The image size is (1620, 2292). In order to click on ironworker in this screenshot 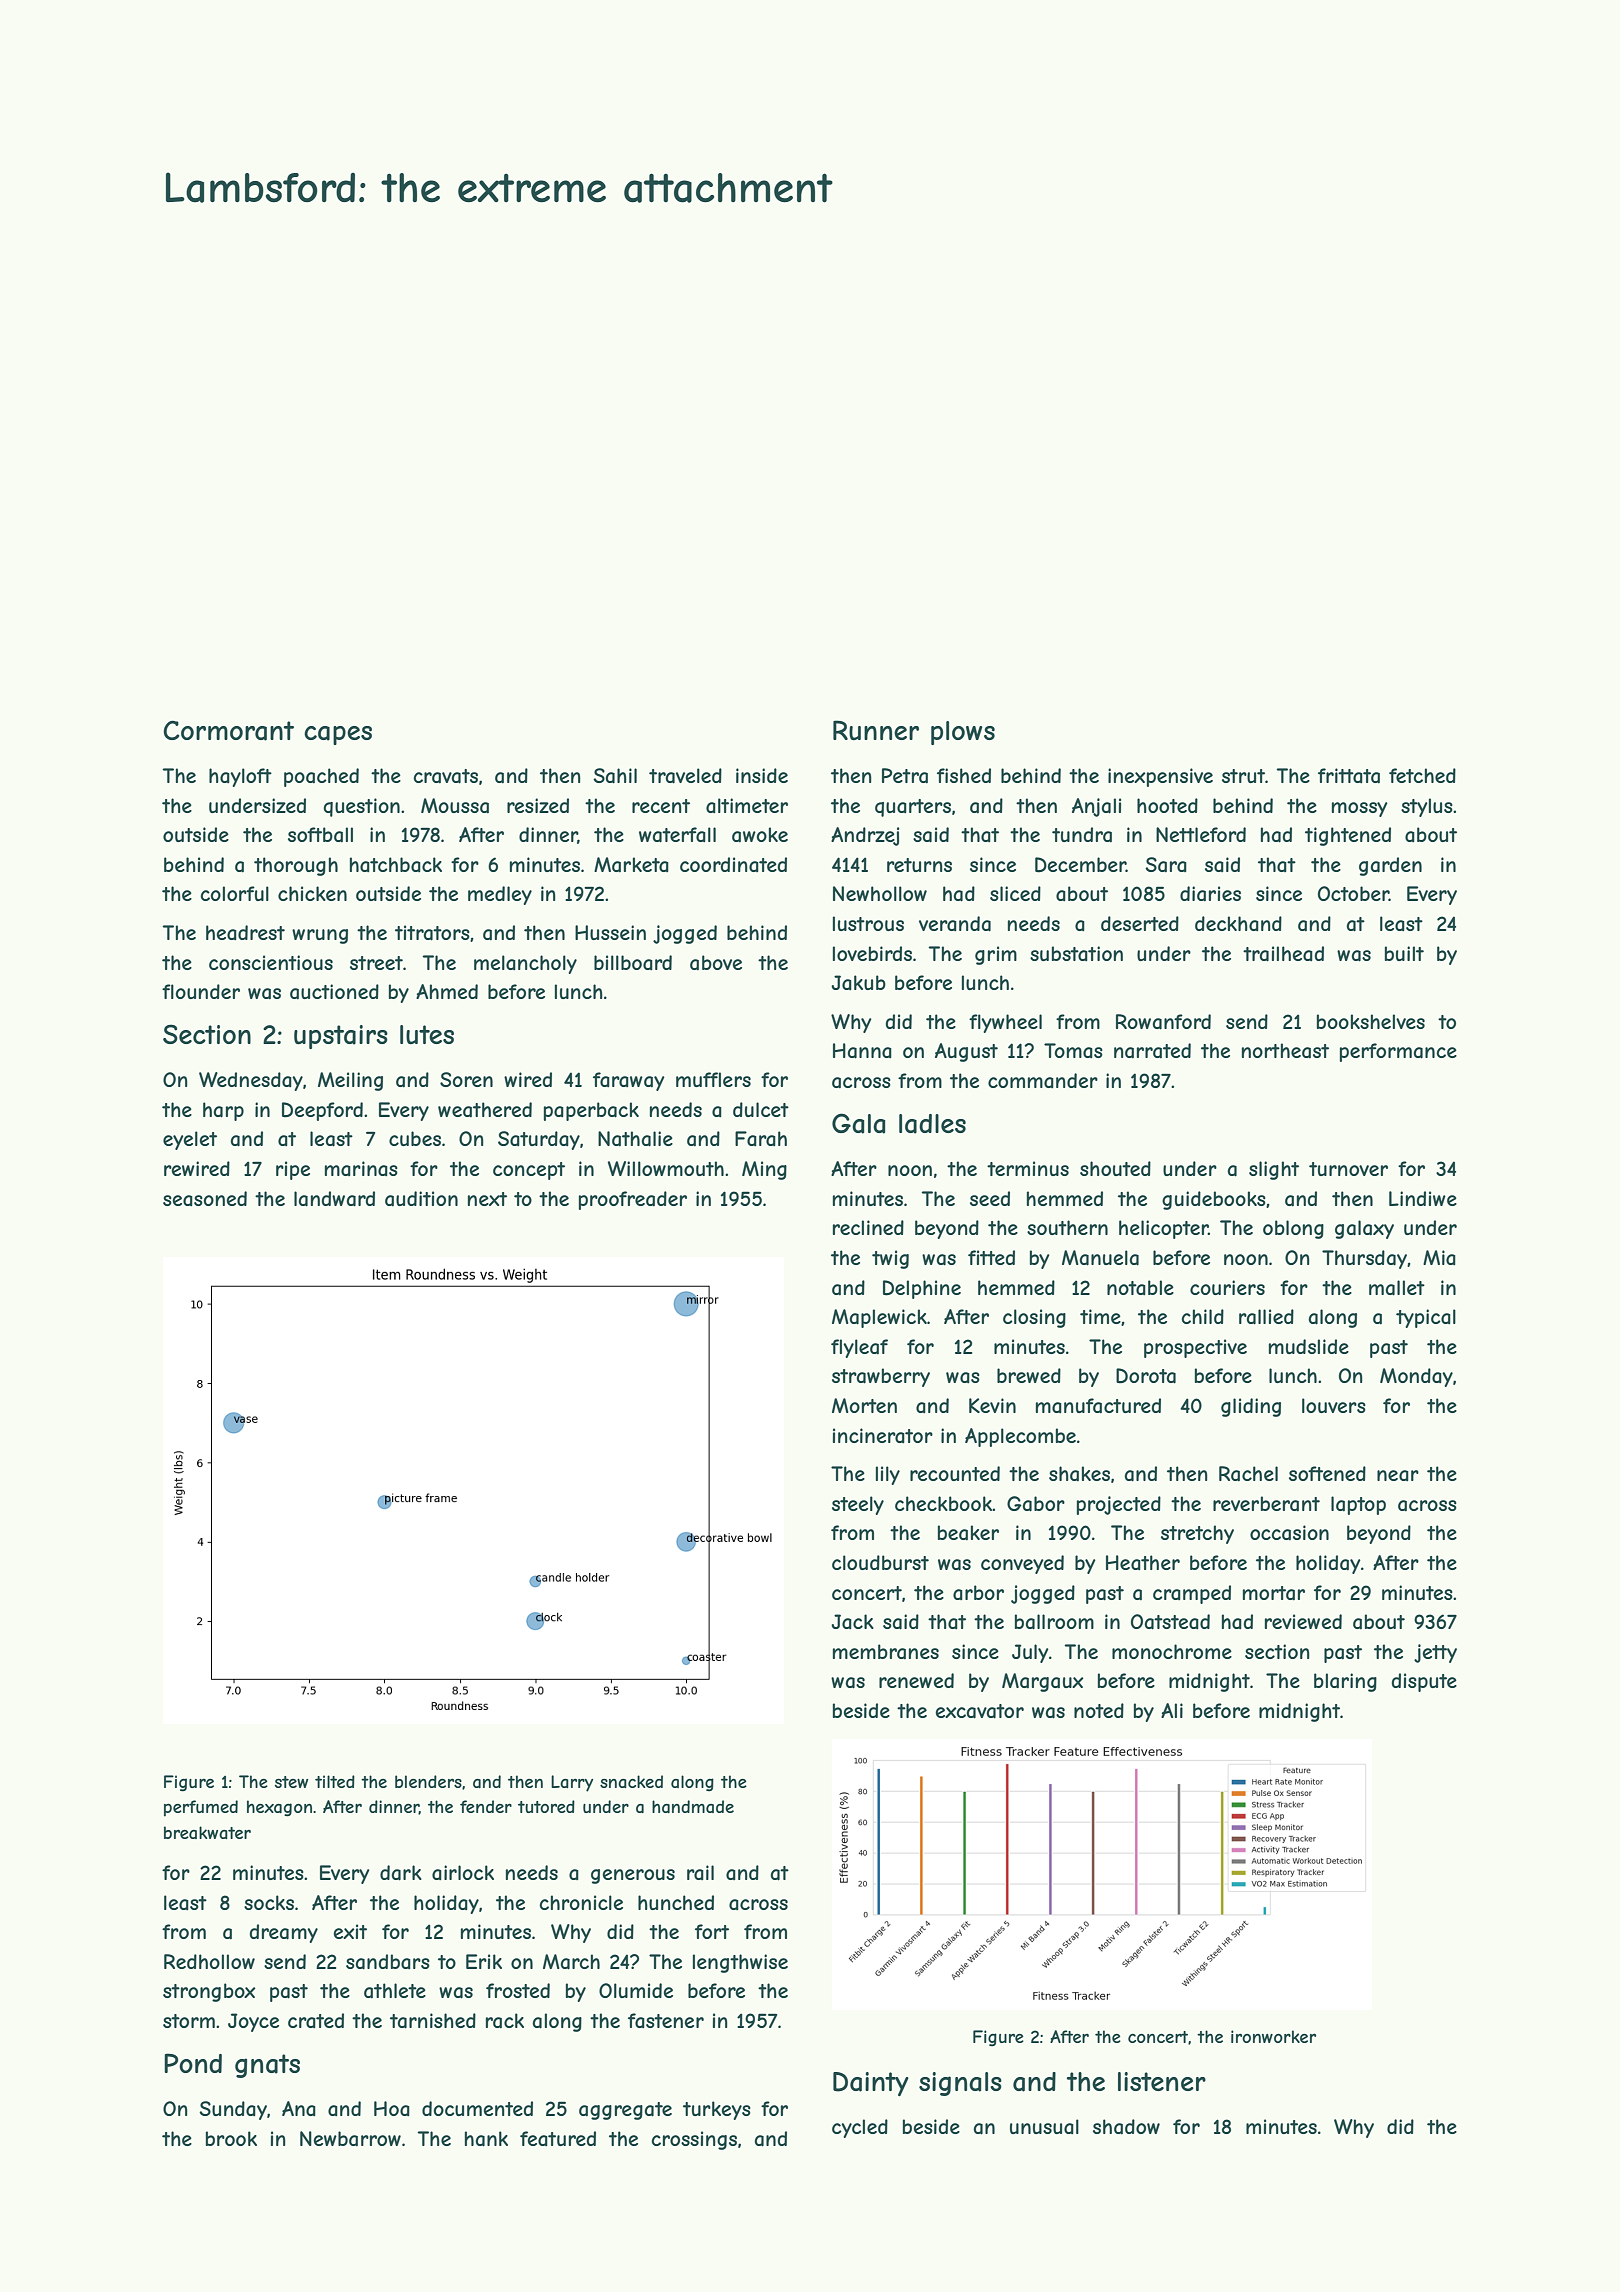, I will do `click(1273, 2036)`.
